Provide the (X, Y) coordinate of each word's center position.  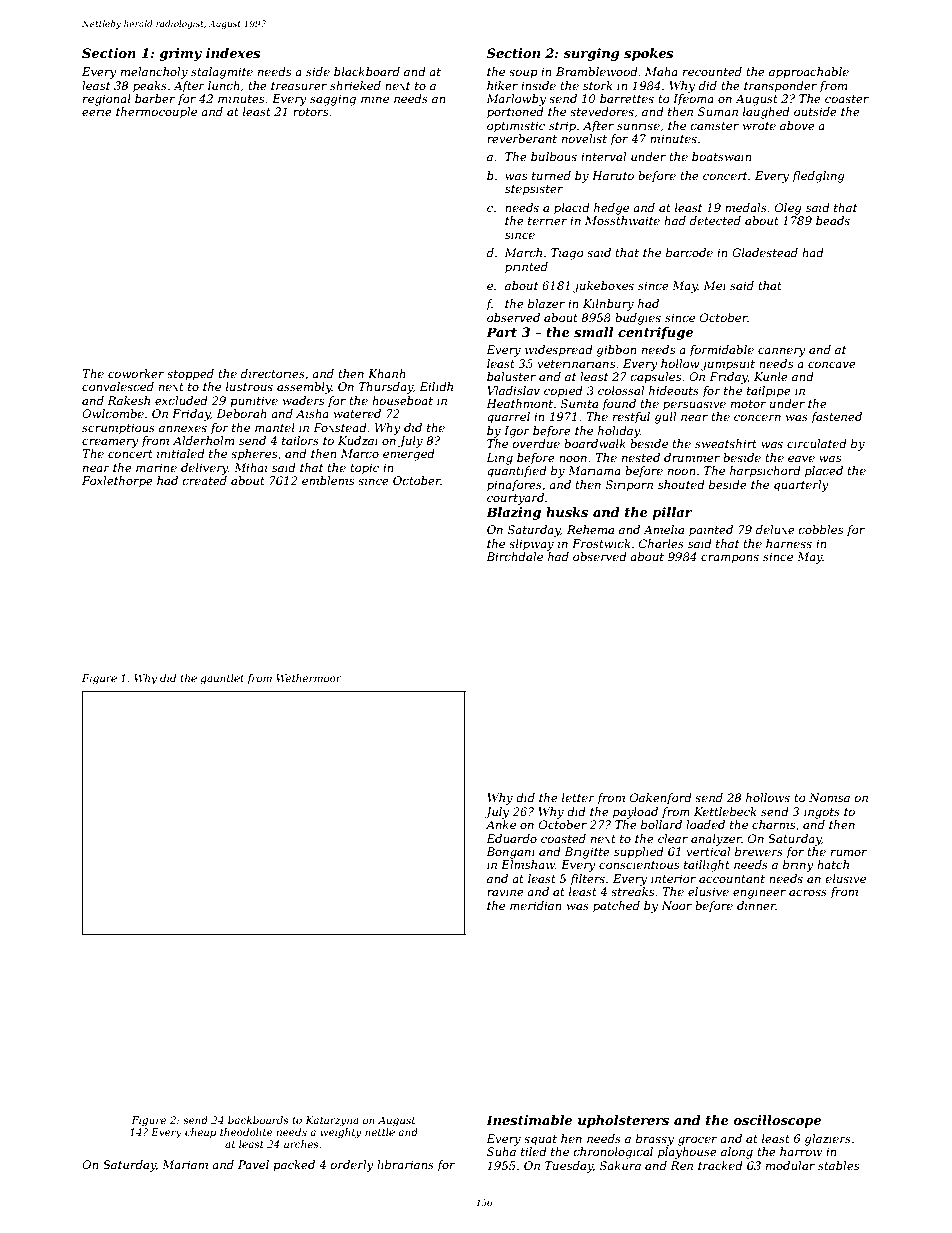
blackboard (367, 71)
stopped (190, 375)
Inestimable (529, 1120)
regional (107, 100)
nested (641, 457)
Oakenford (661, 799)
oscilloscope (777, 1121)
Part (501, 332)
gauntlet (222, 679)
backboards (258, 1120)
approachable (809, 73)
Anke (501, 824)
